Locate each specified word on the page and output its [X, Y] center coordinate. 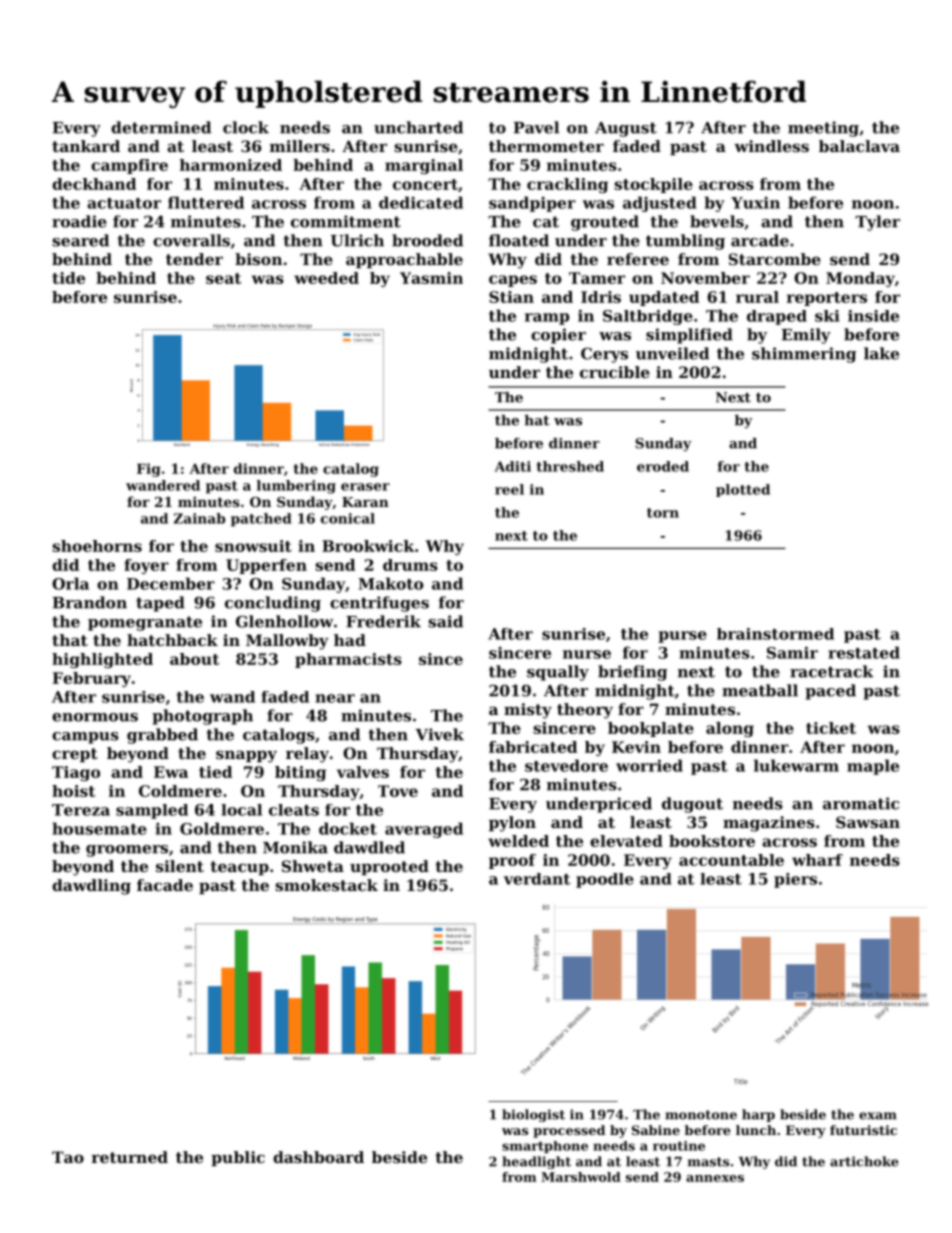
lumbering [296, 487]
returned [129, 1157]
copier [558, 336]
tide [68, 278]
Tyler [877, 223]
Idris [601, 297]
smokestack [326, 885]
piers [795, 880]
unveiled [672, 353]
